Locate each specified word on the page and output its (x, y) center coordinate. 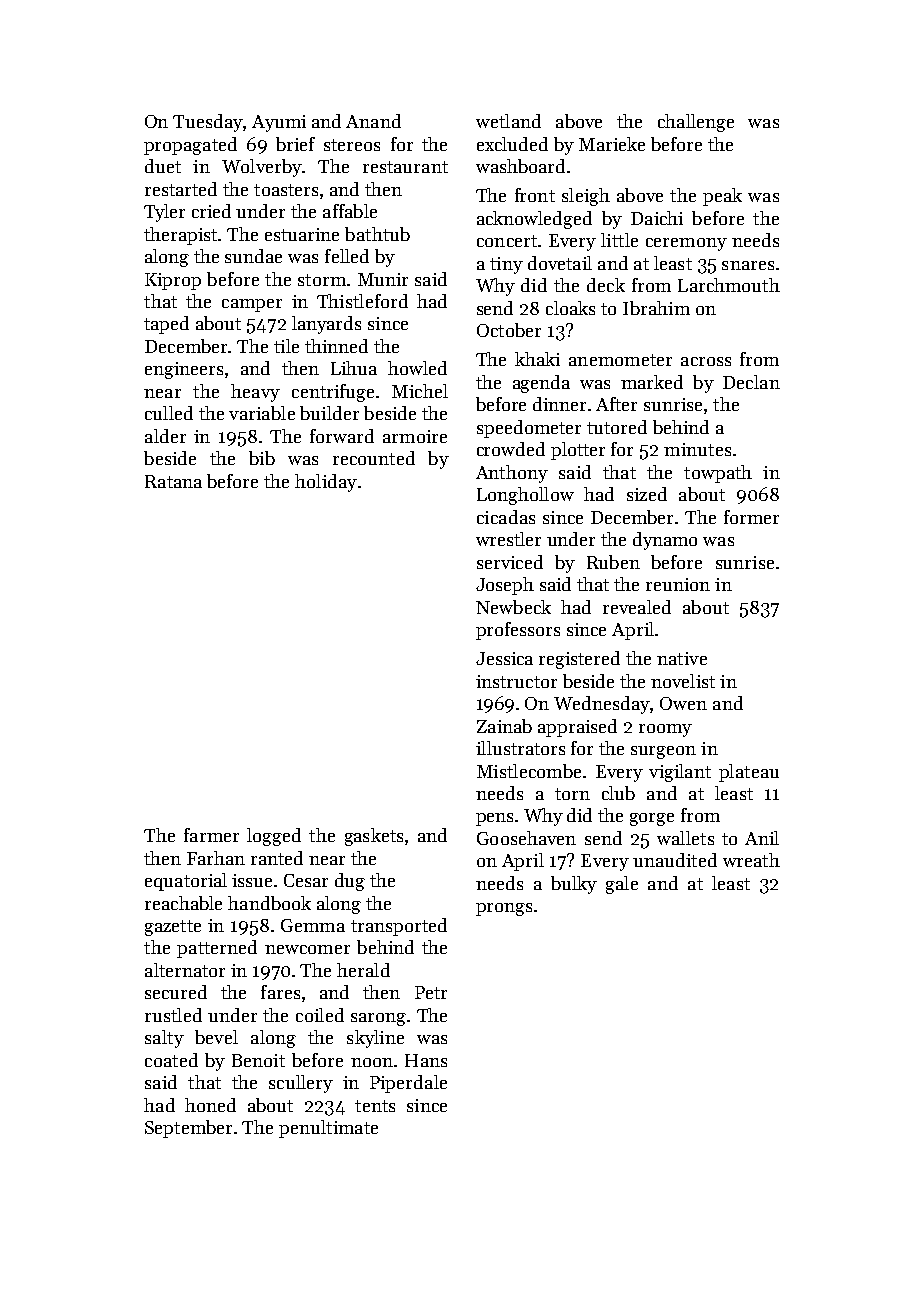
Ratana (173, 481)
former (751, 517)
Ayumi (279, 123)
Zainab (504, 726)
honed (210, 1105)
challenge (696, 123)
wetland (508, 121)
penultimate (328, 1129)
